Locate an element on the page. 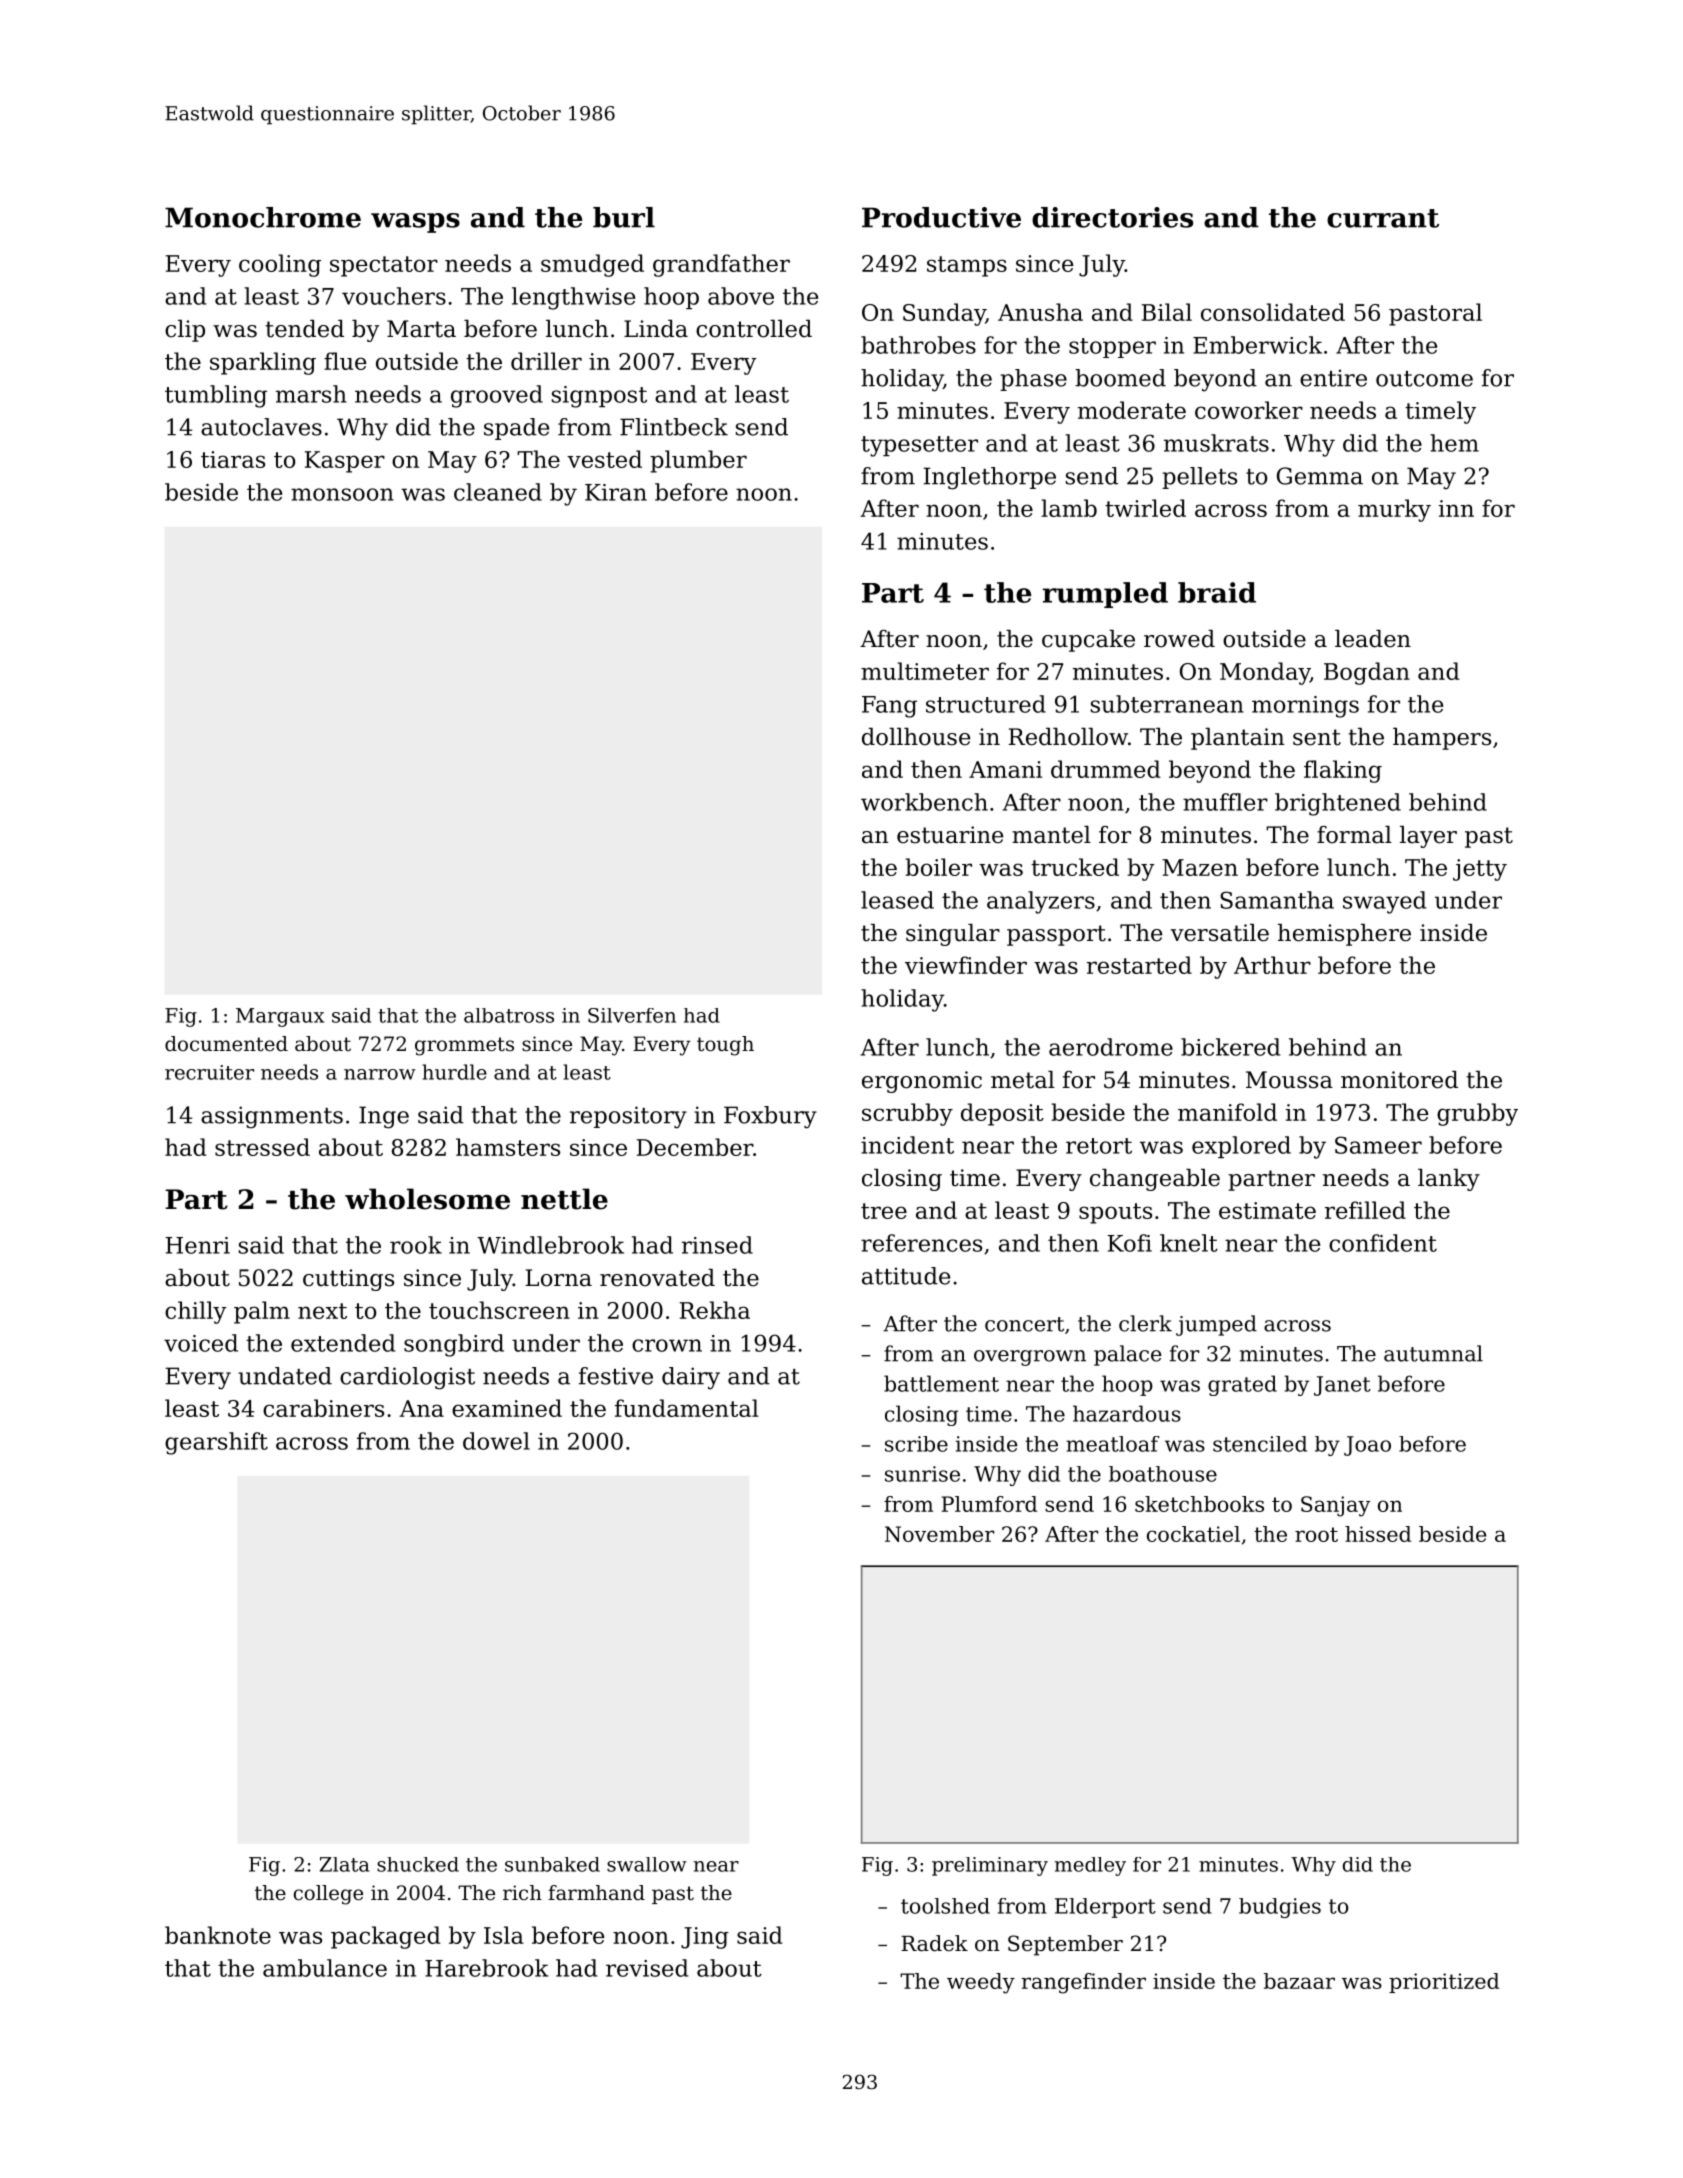  directories is located at coordinates (1112, 217).
